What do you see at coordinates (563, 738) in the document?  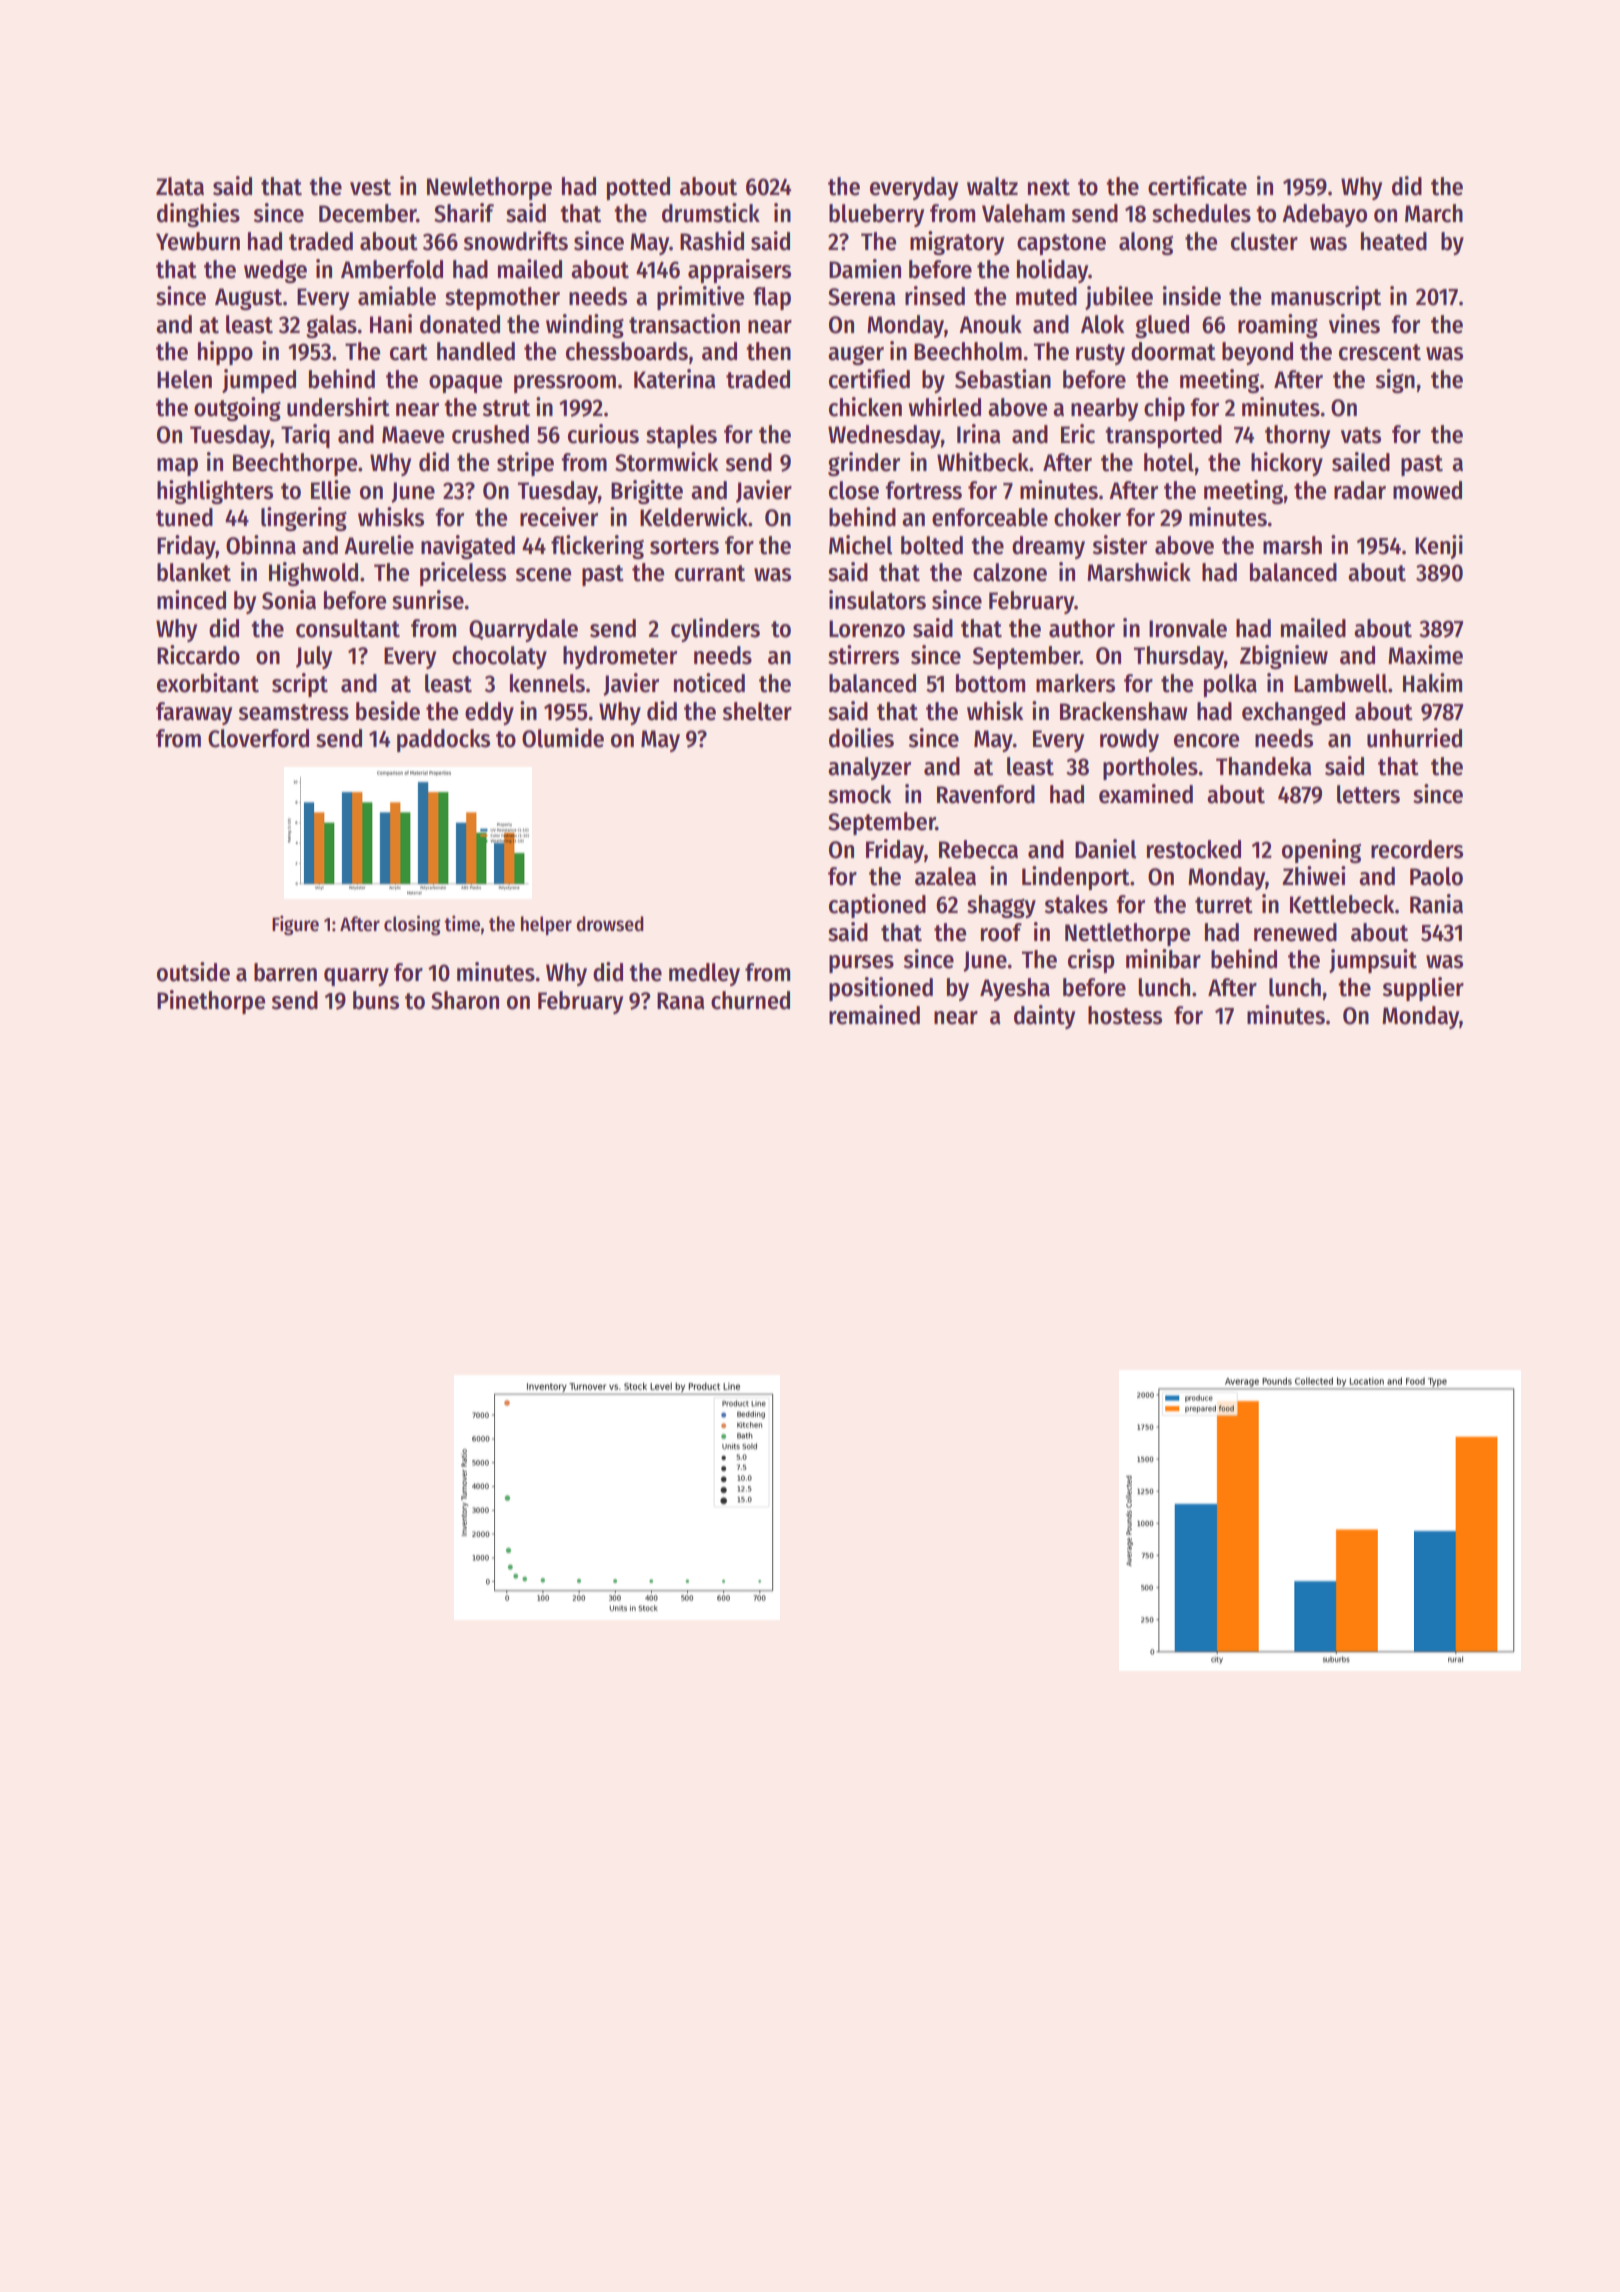 I see `Olumide` at bounding box center [563, 738].
